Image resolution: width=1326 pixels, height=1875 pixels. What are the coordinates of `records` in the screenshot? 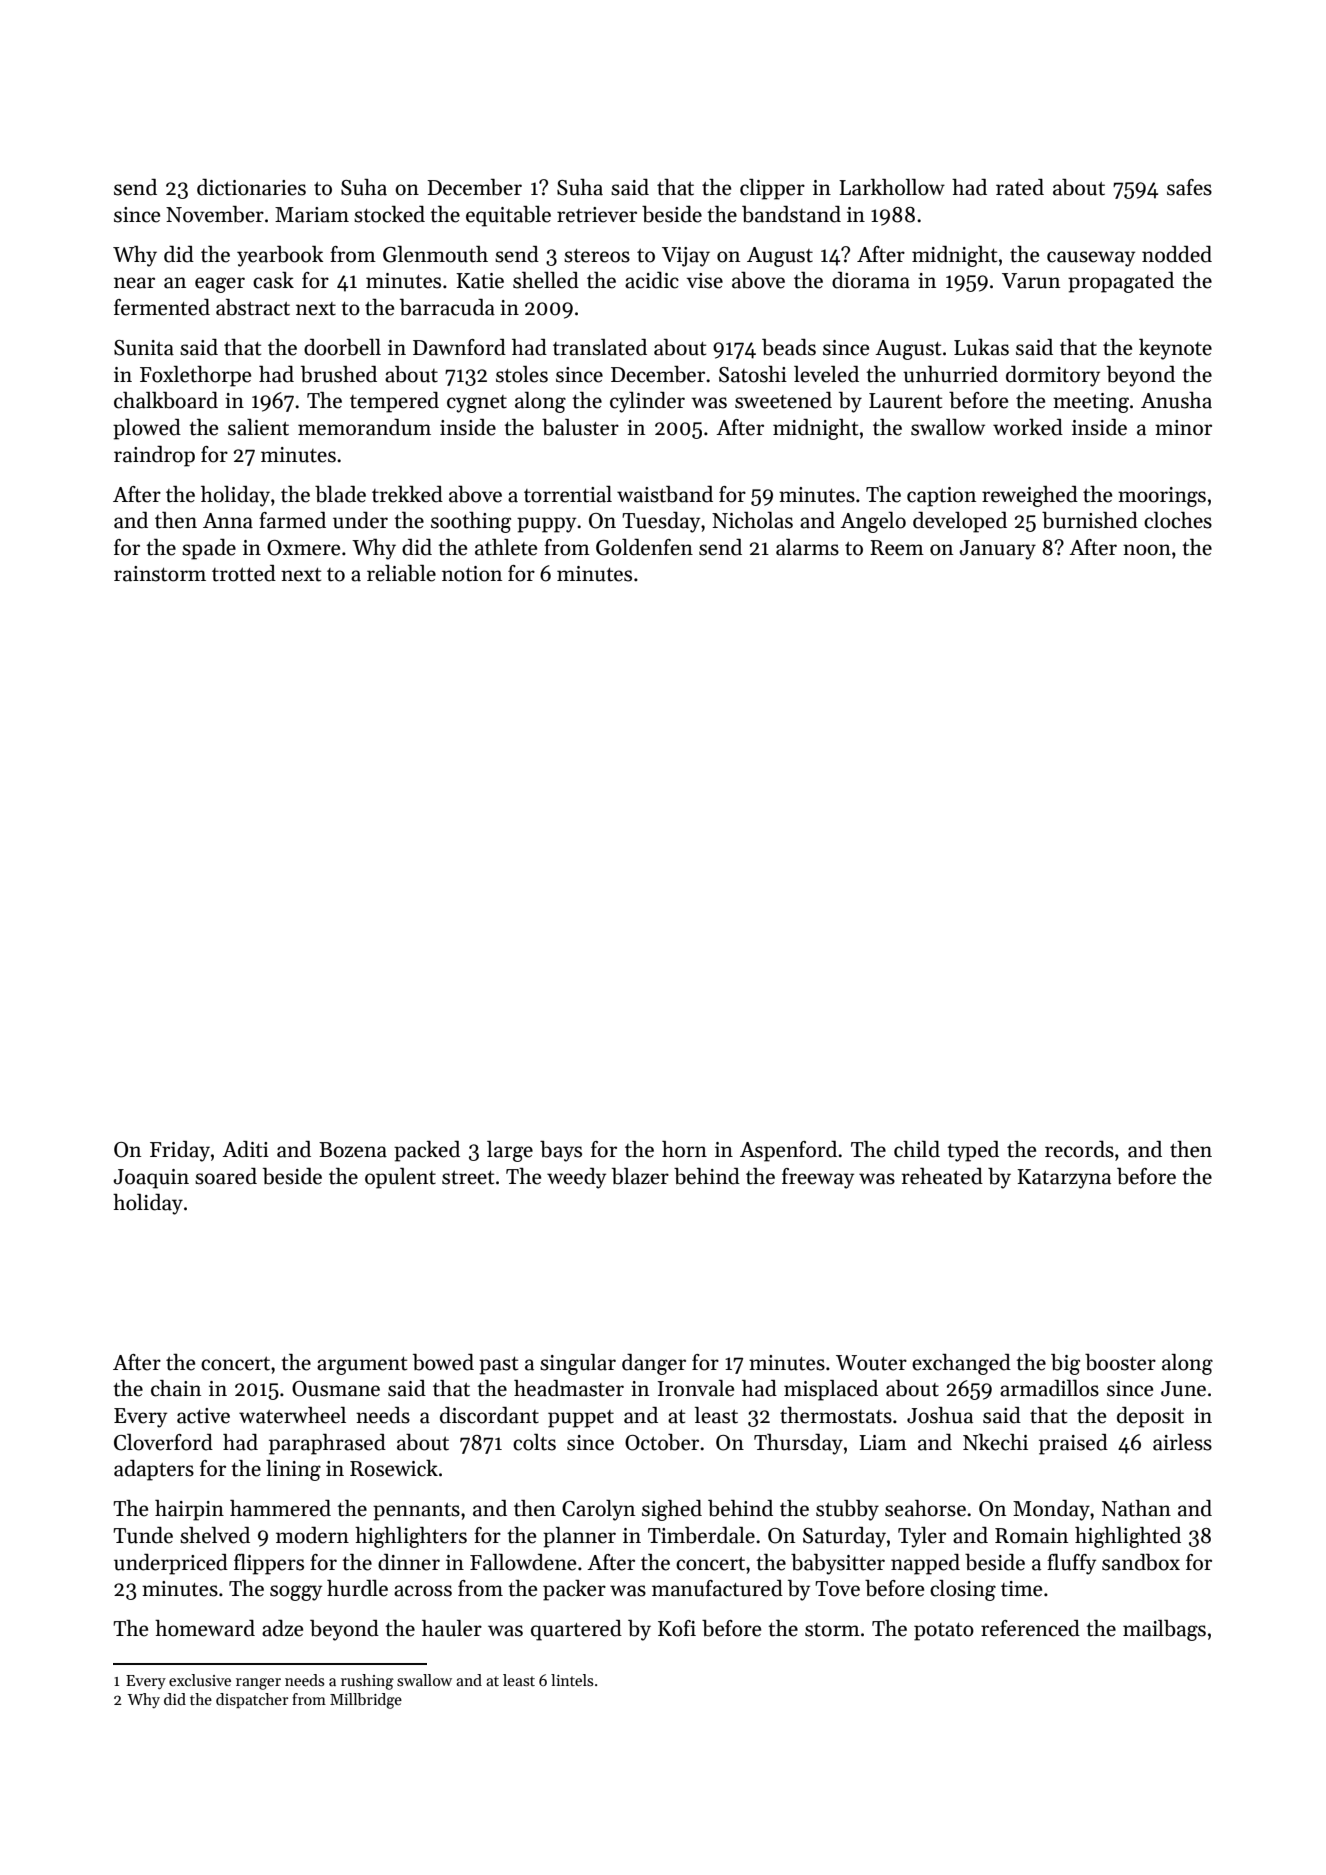 It's located at (1079, 1149).
